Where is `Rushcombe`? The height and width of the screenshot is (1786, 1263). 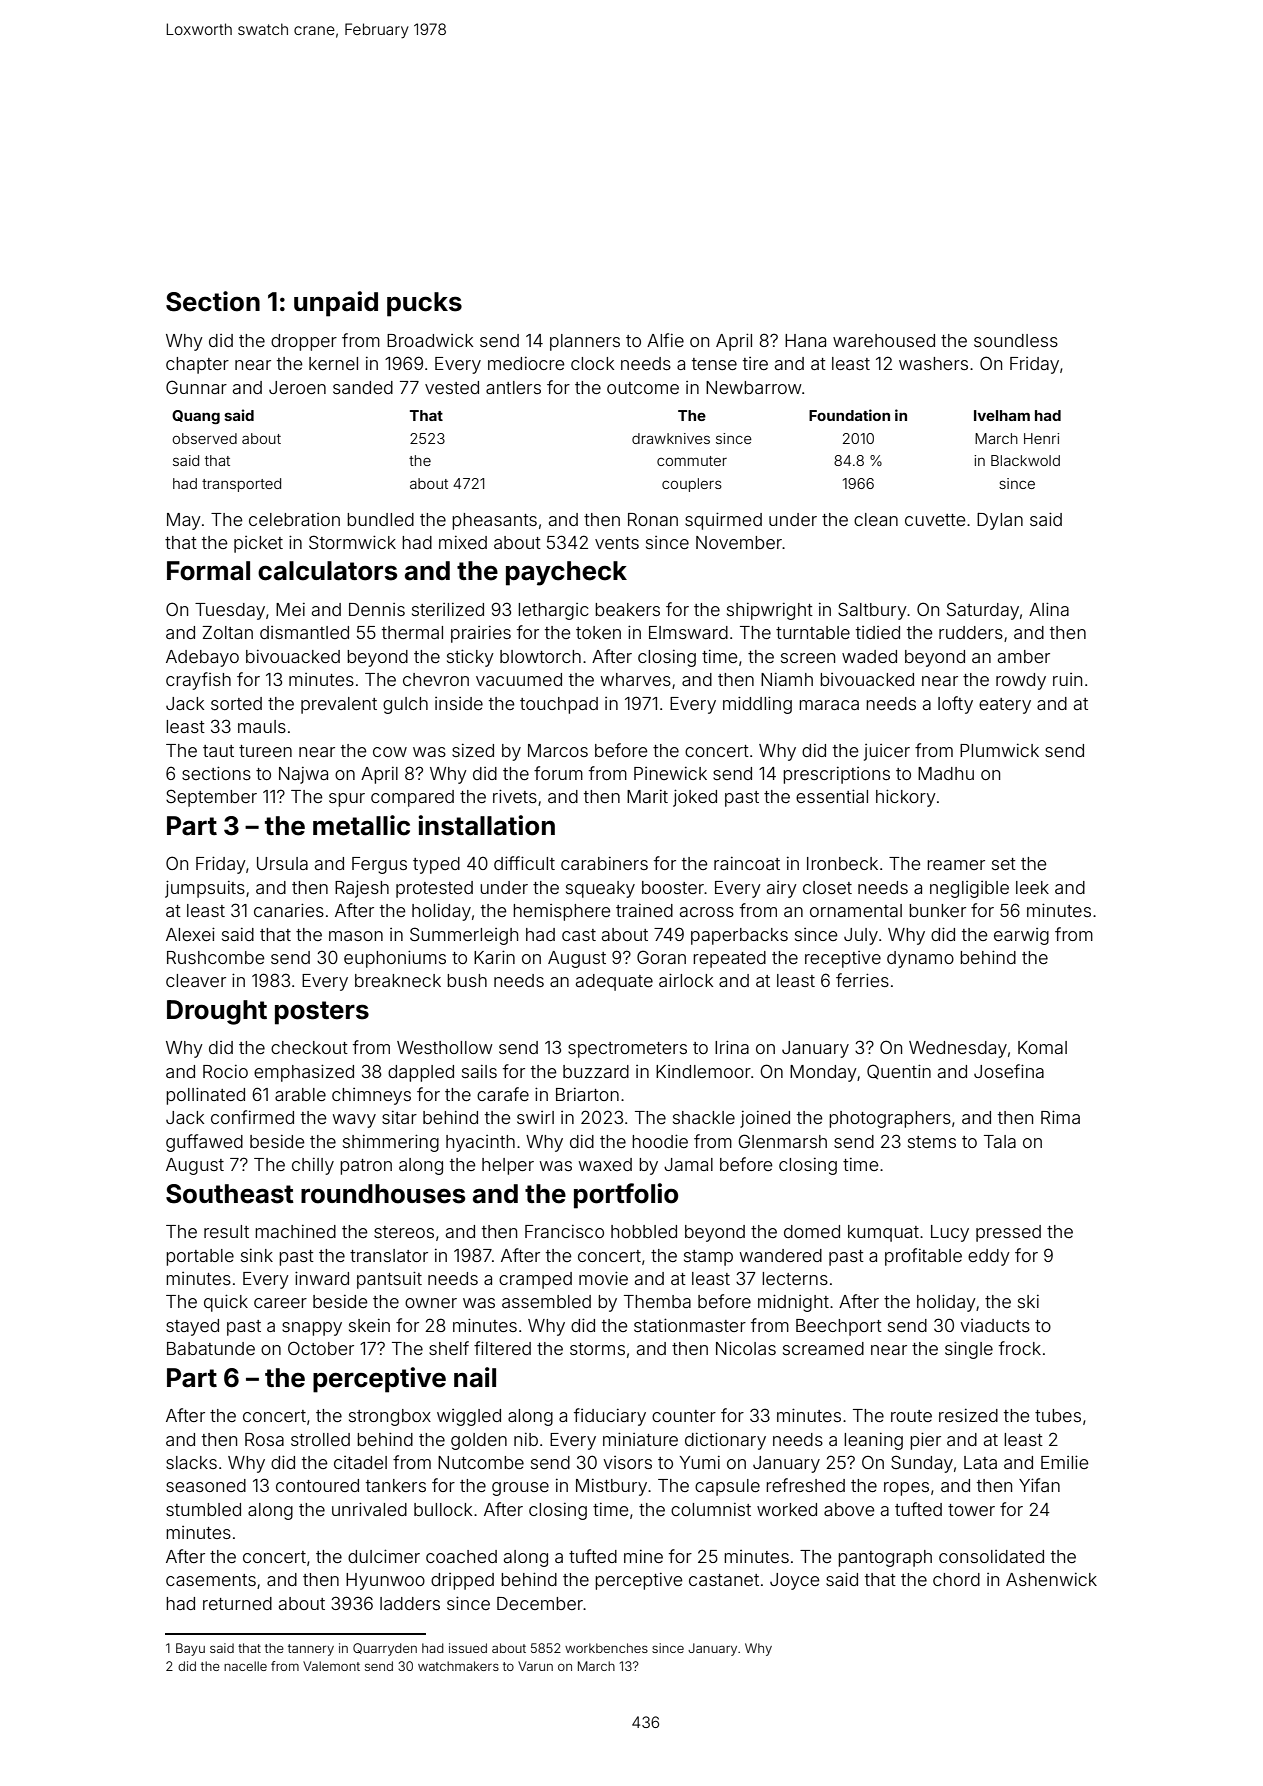
Rushcombe is located at coordinates (215, 957).
